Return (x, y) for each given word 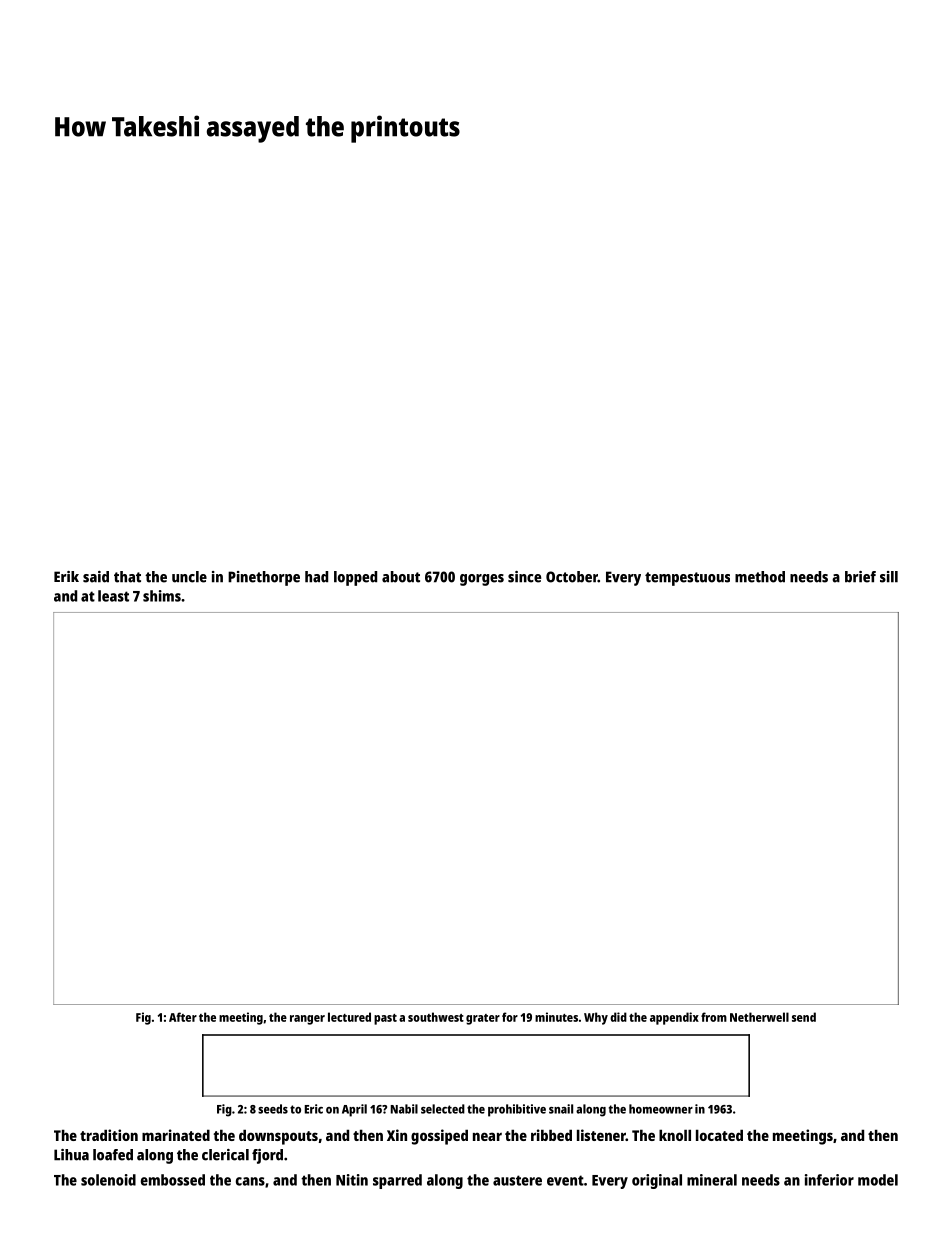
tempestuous (687, 579)
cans (250, 1181)
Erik (66, 576)
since (524, 577)
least (113, 596)
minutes (556, 1017)
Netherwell (759, 1017)
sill (889, 577)
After (183, 1017)
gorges (482, 580)
